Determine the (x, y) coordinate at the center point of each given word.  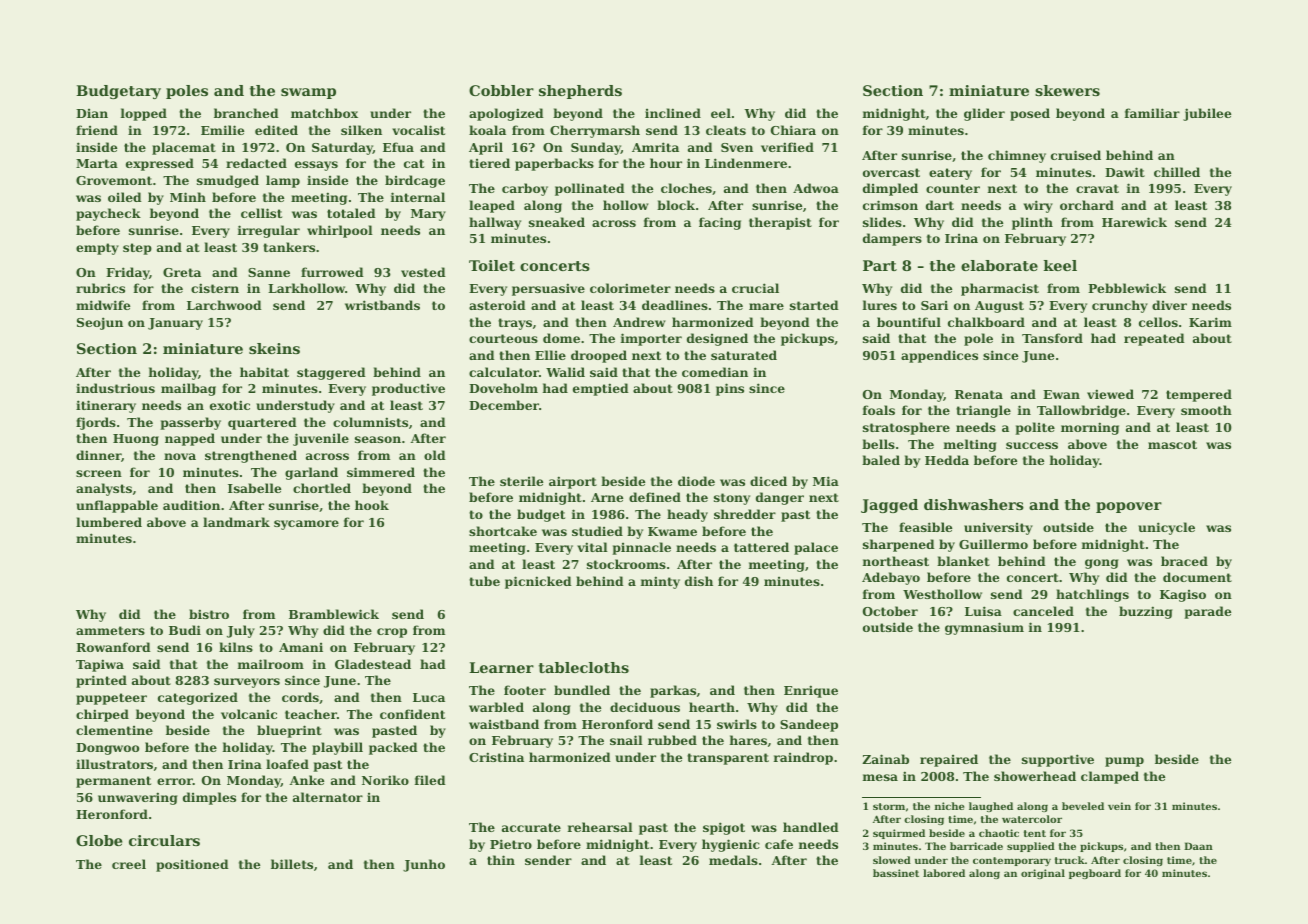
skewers (1067, 90)
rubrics (100, 288)
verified (787, 147)
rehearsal (600, 827)
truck (1070, 860)
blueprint (289, 731)
